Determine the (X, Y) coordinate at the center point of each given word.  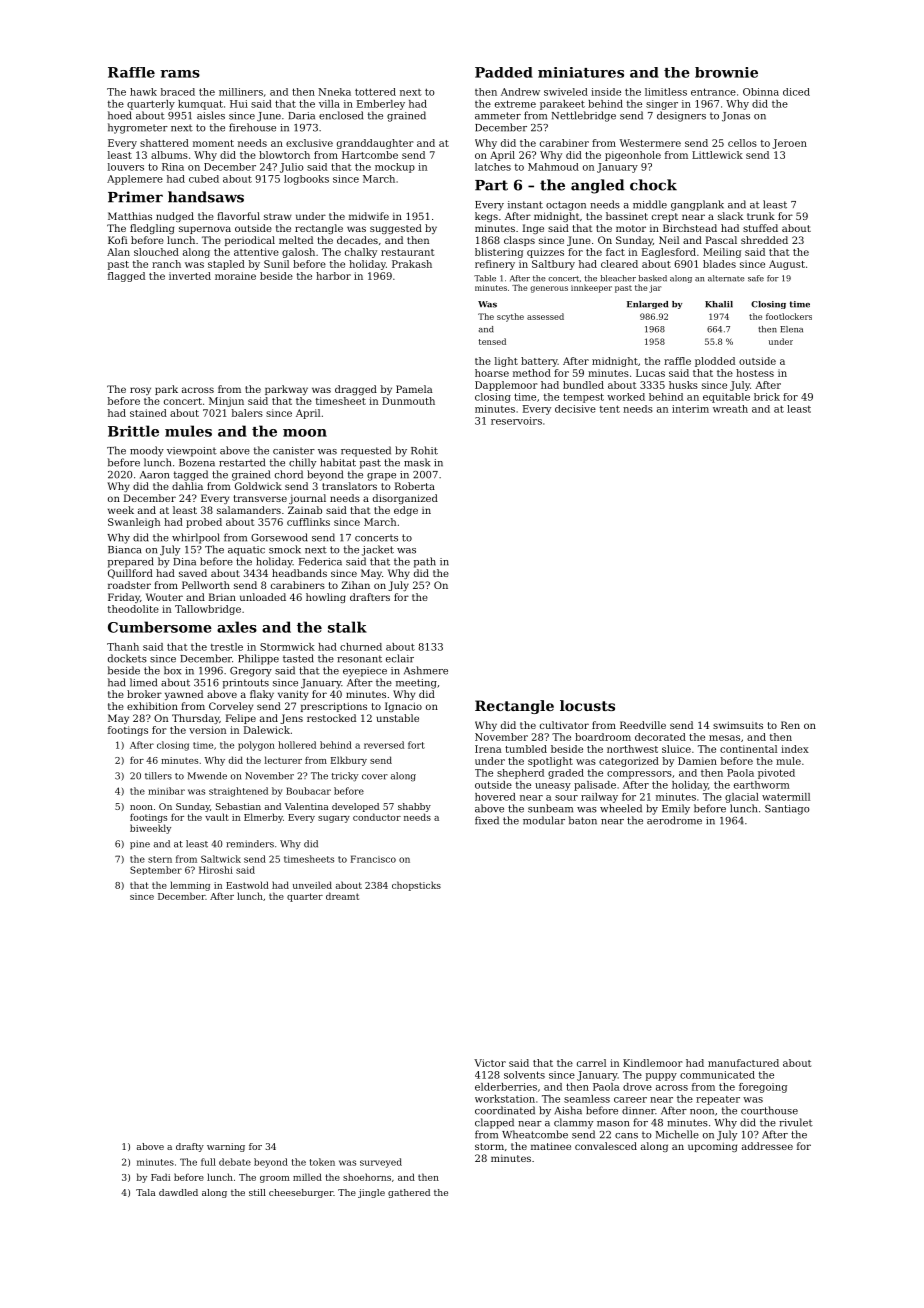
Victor (490, 1063)
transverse (260, 498)
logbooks (306, 180)
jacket (378, 550)
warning (226, 1147)
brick (767, 397)
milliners (241, 92)
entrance (713, 92)
